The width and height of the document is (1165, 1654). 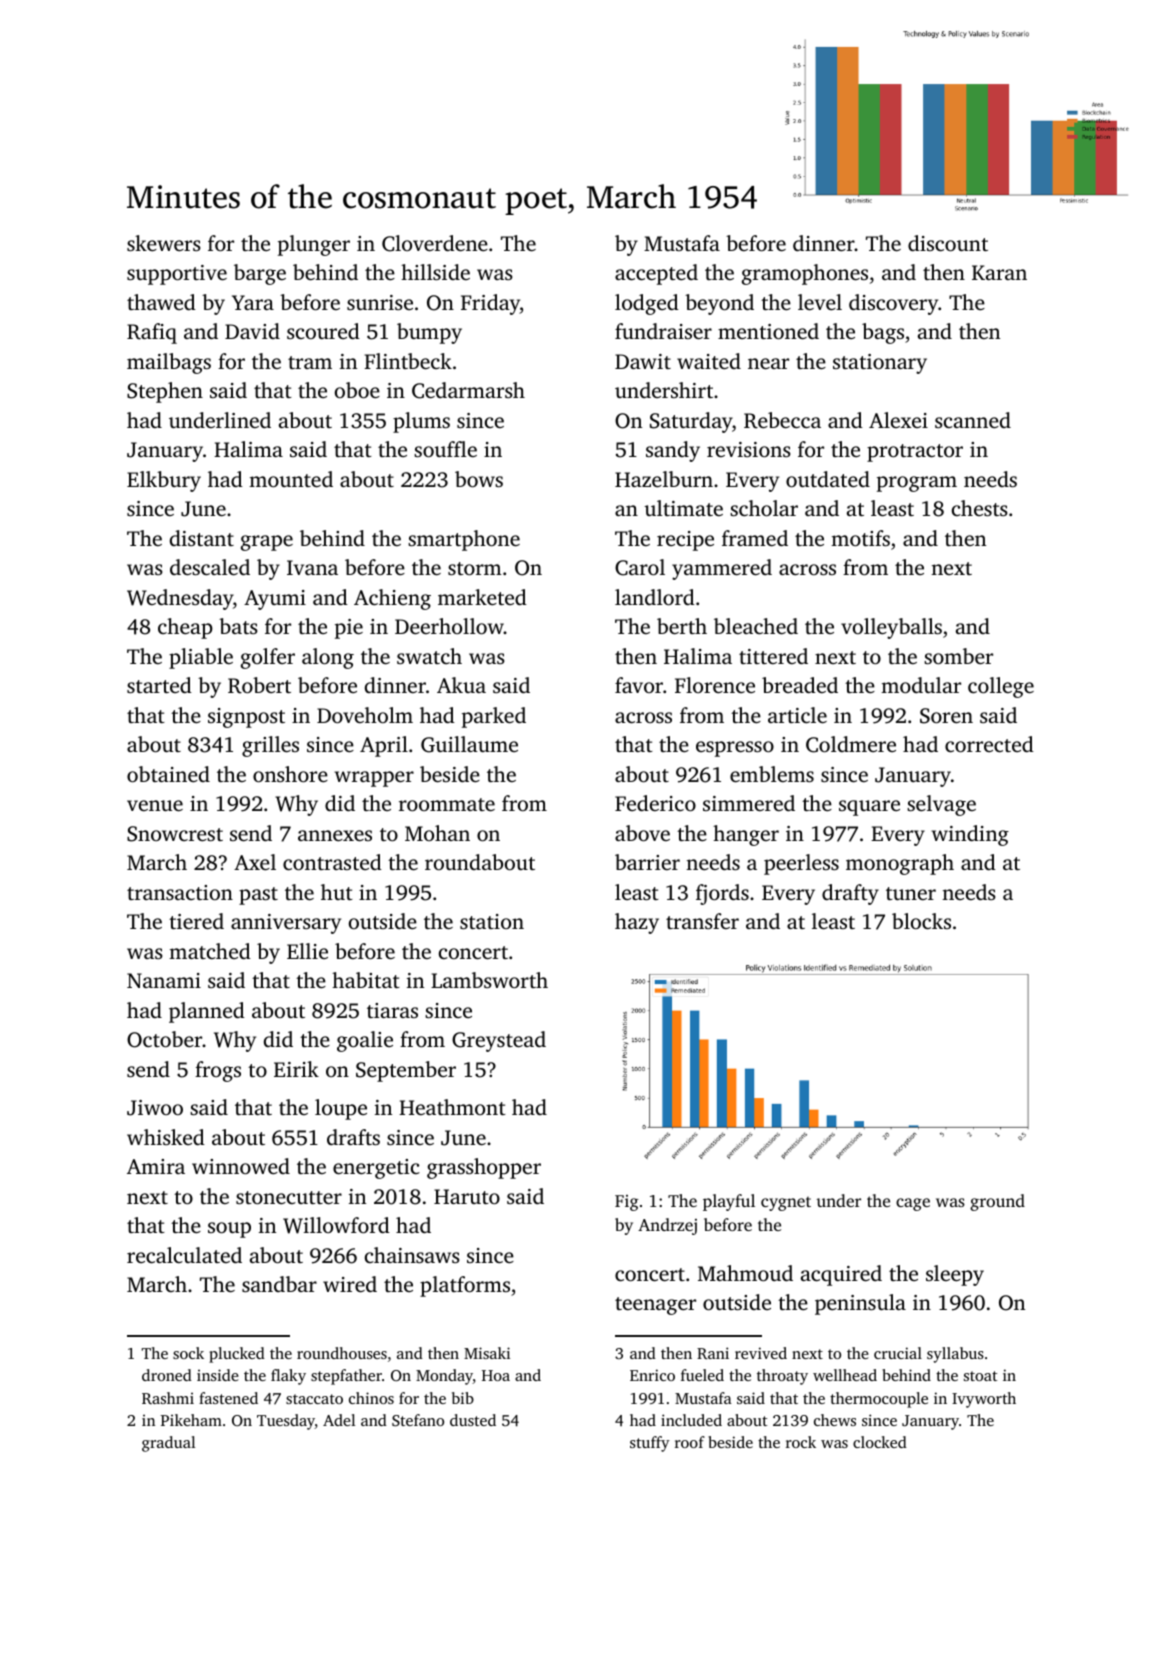 What do you see at coordinates (353, 1137) in the document?
I see `drafts` at bounding box center [353, 1137].
